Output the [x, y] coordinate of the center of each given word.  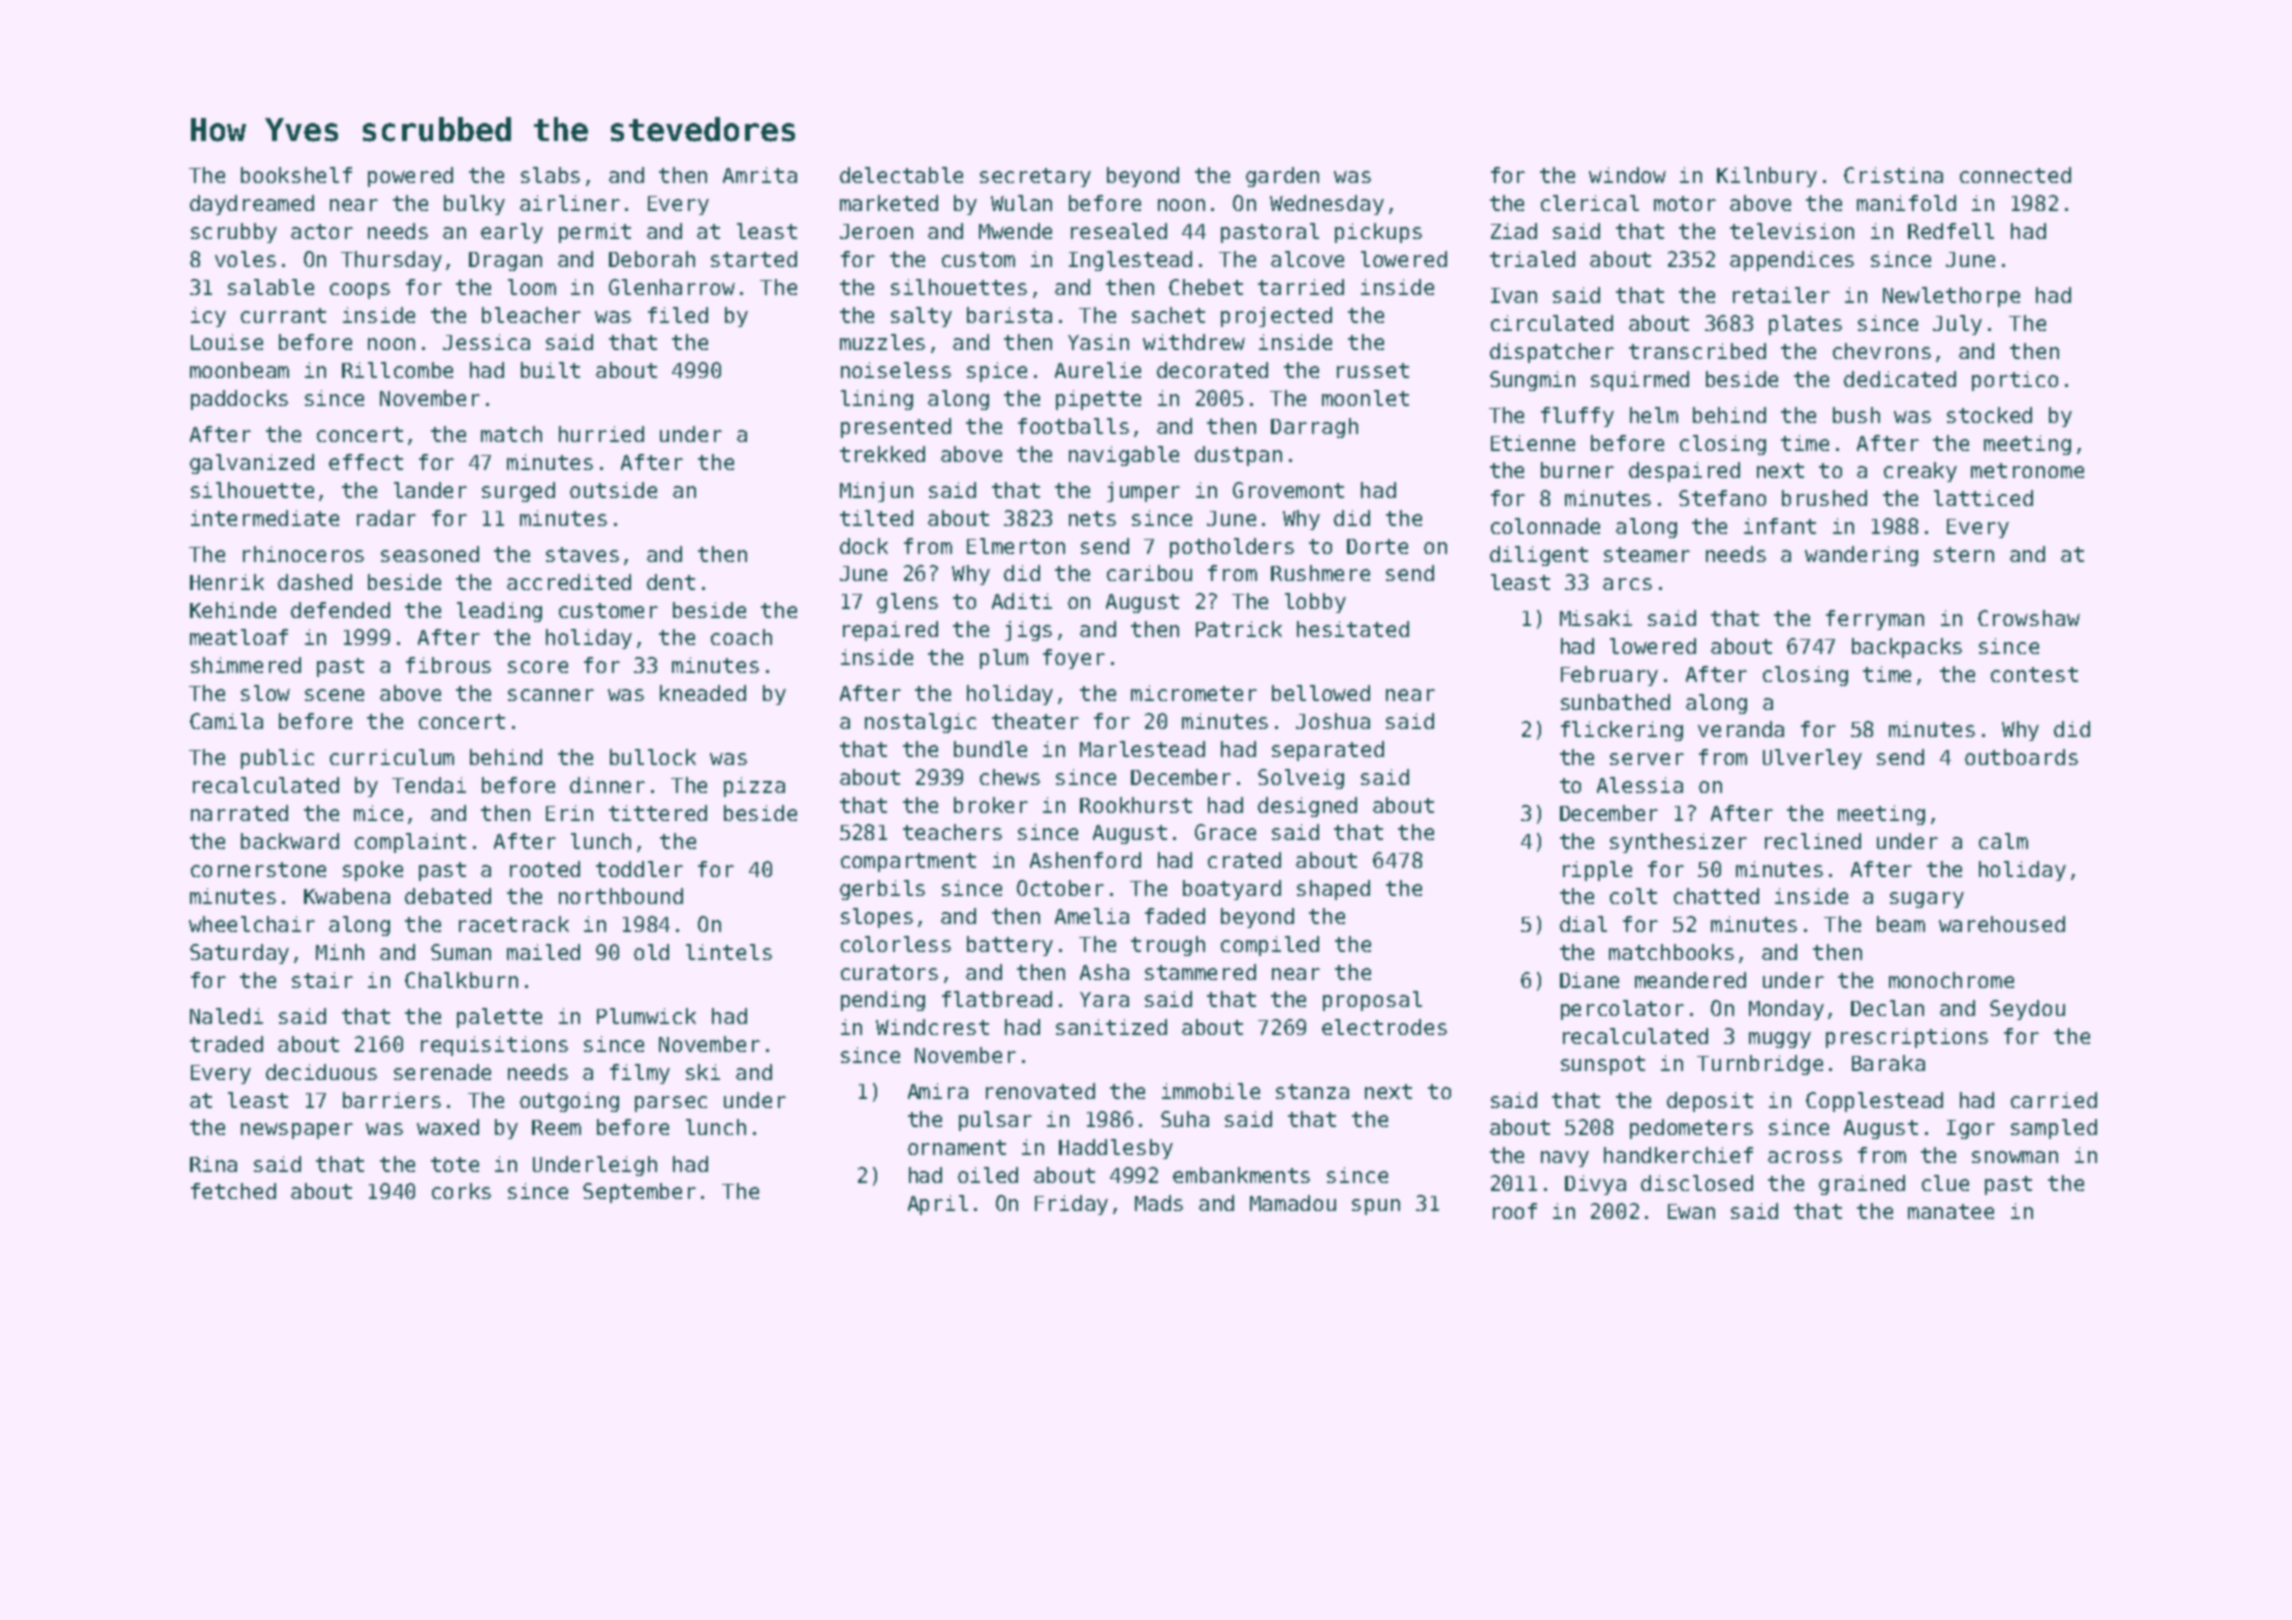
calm [2003, 841]
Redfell [1951, 231]
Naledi [226, 1016]
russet [1373, 370]
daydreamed [252, 205]
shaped [1333, 890]
